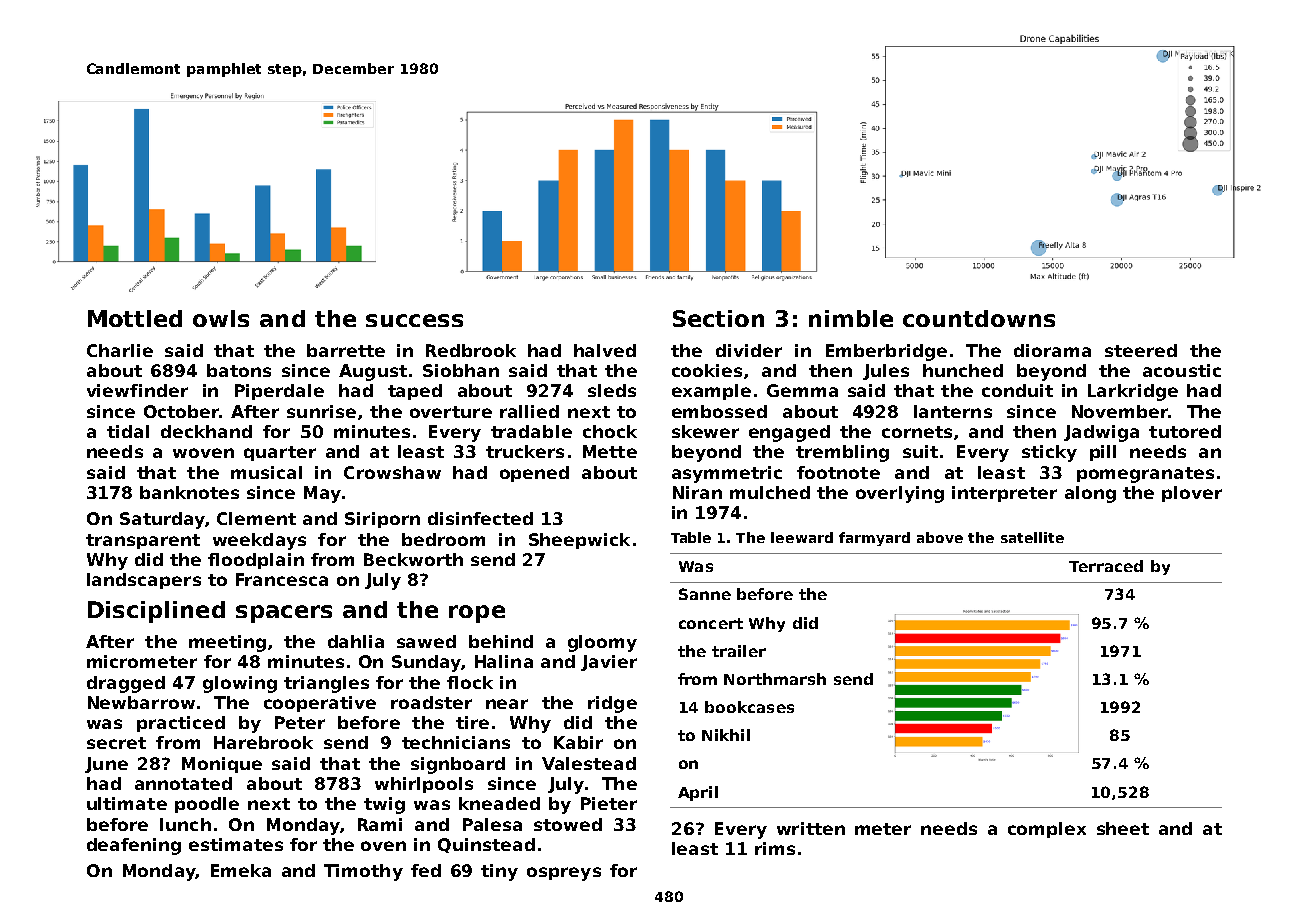  What do you see at coordinates (266, 472) in the page?
I see `musical` at bounding box center [266, 472].
